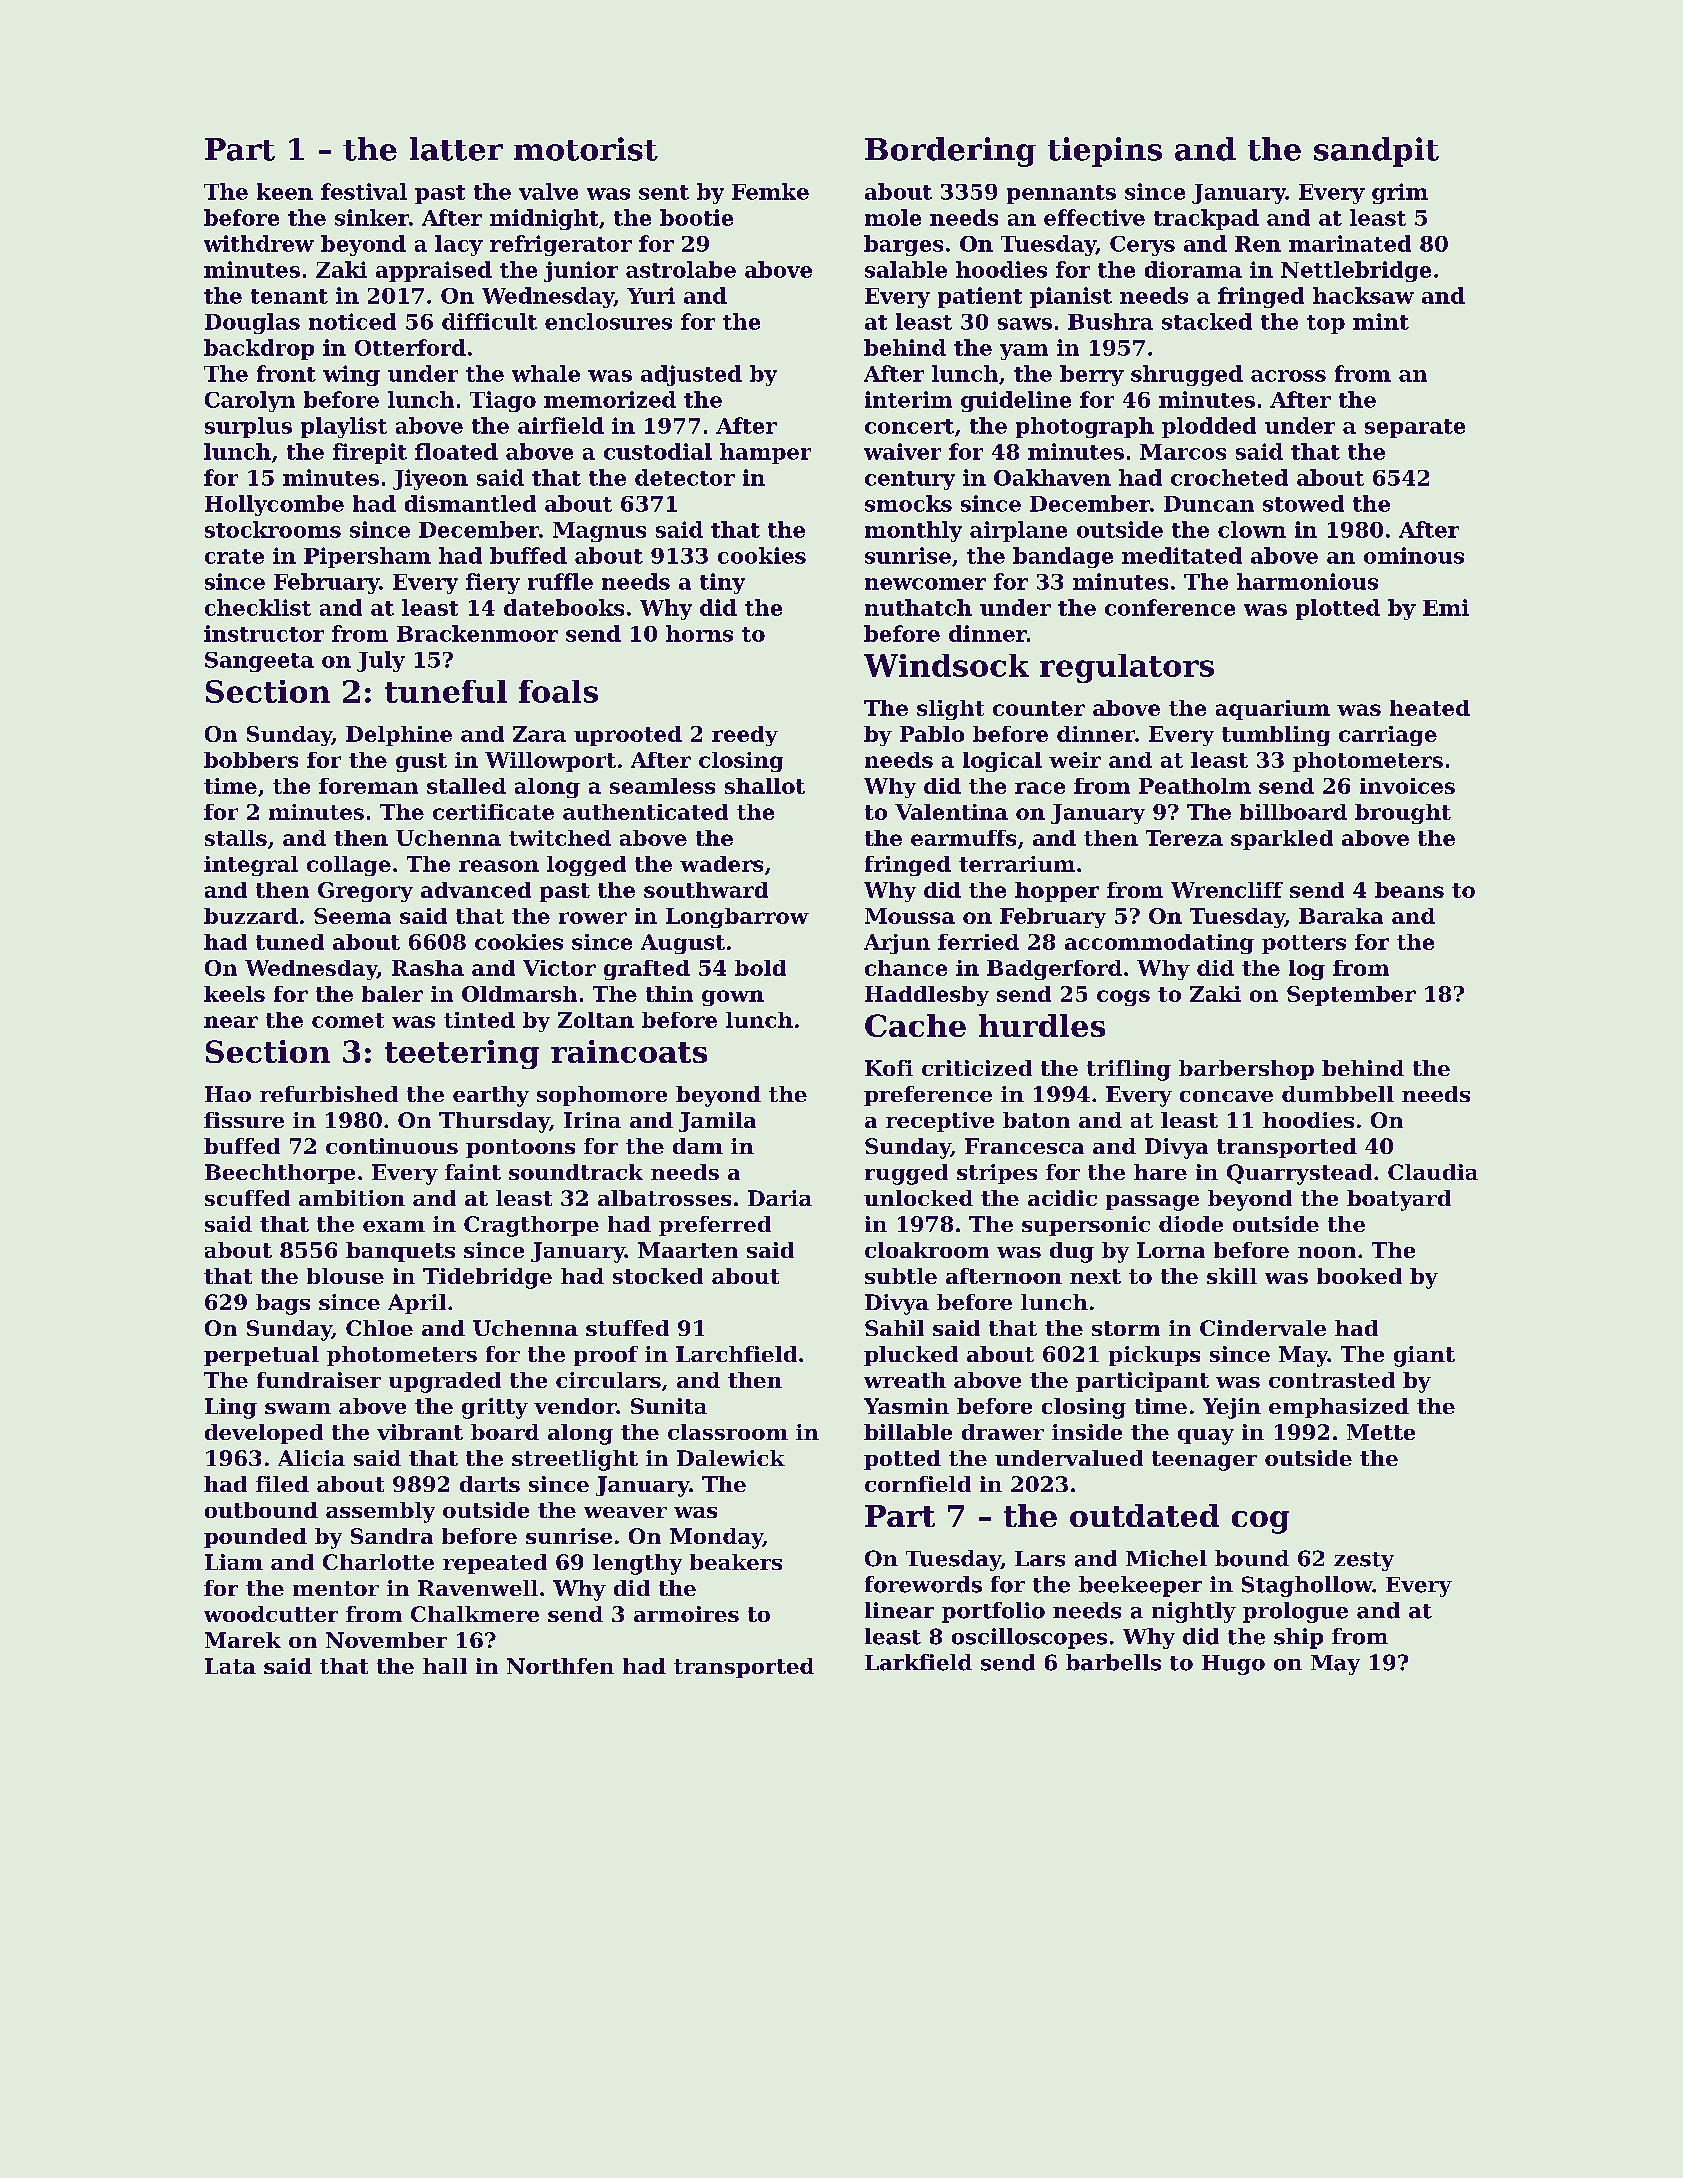 The image size is (1683, 2178). What do you see at coordinates (1191, 1224) in the image?
I see `diode` at bounding box center [1191, 1224].
